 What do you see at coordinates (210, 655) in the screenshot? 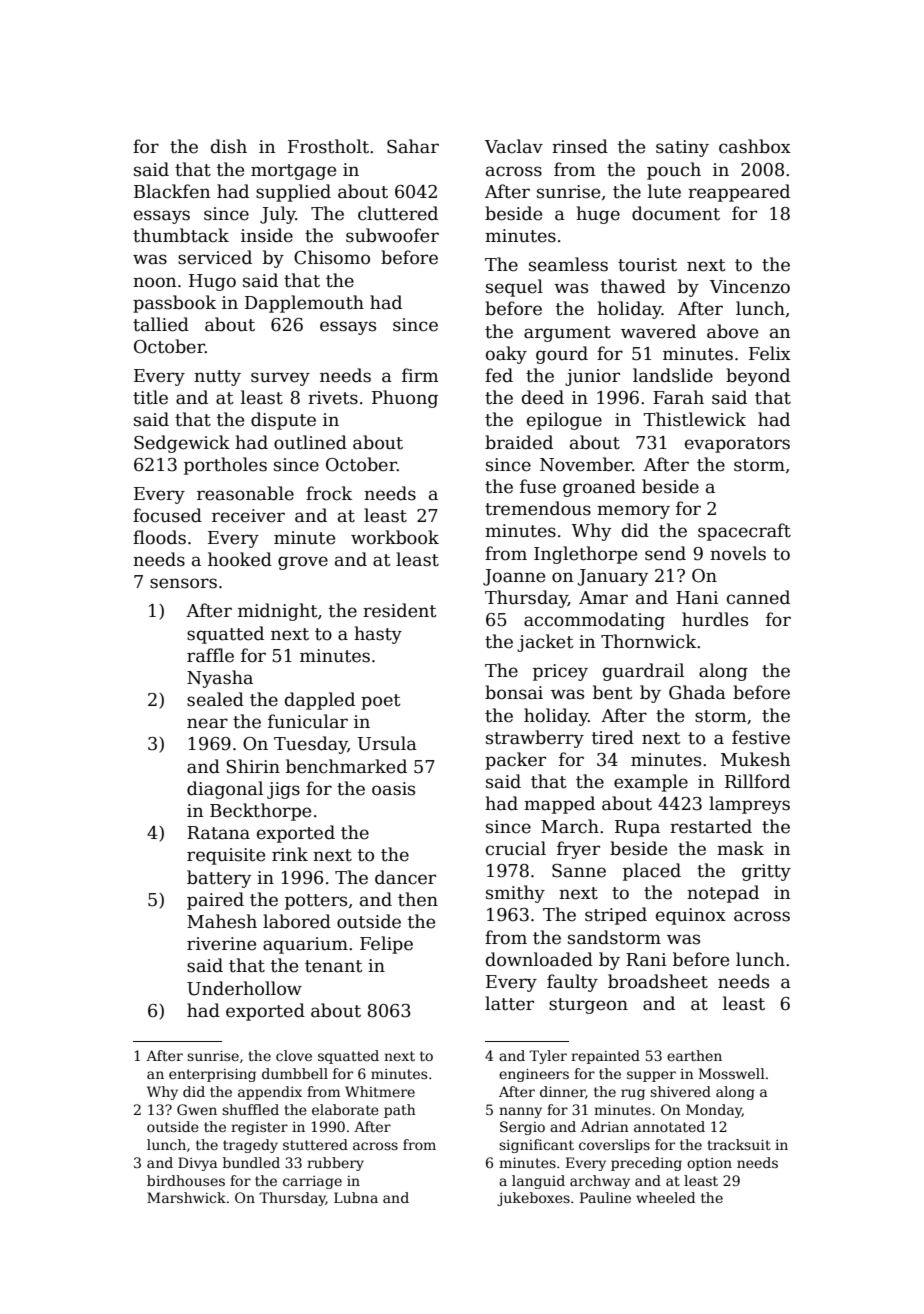
I see `raffle` at bounding box center [210, 655].
